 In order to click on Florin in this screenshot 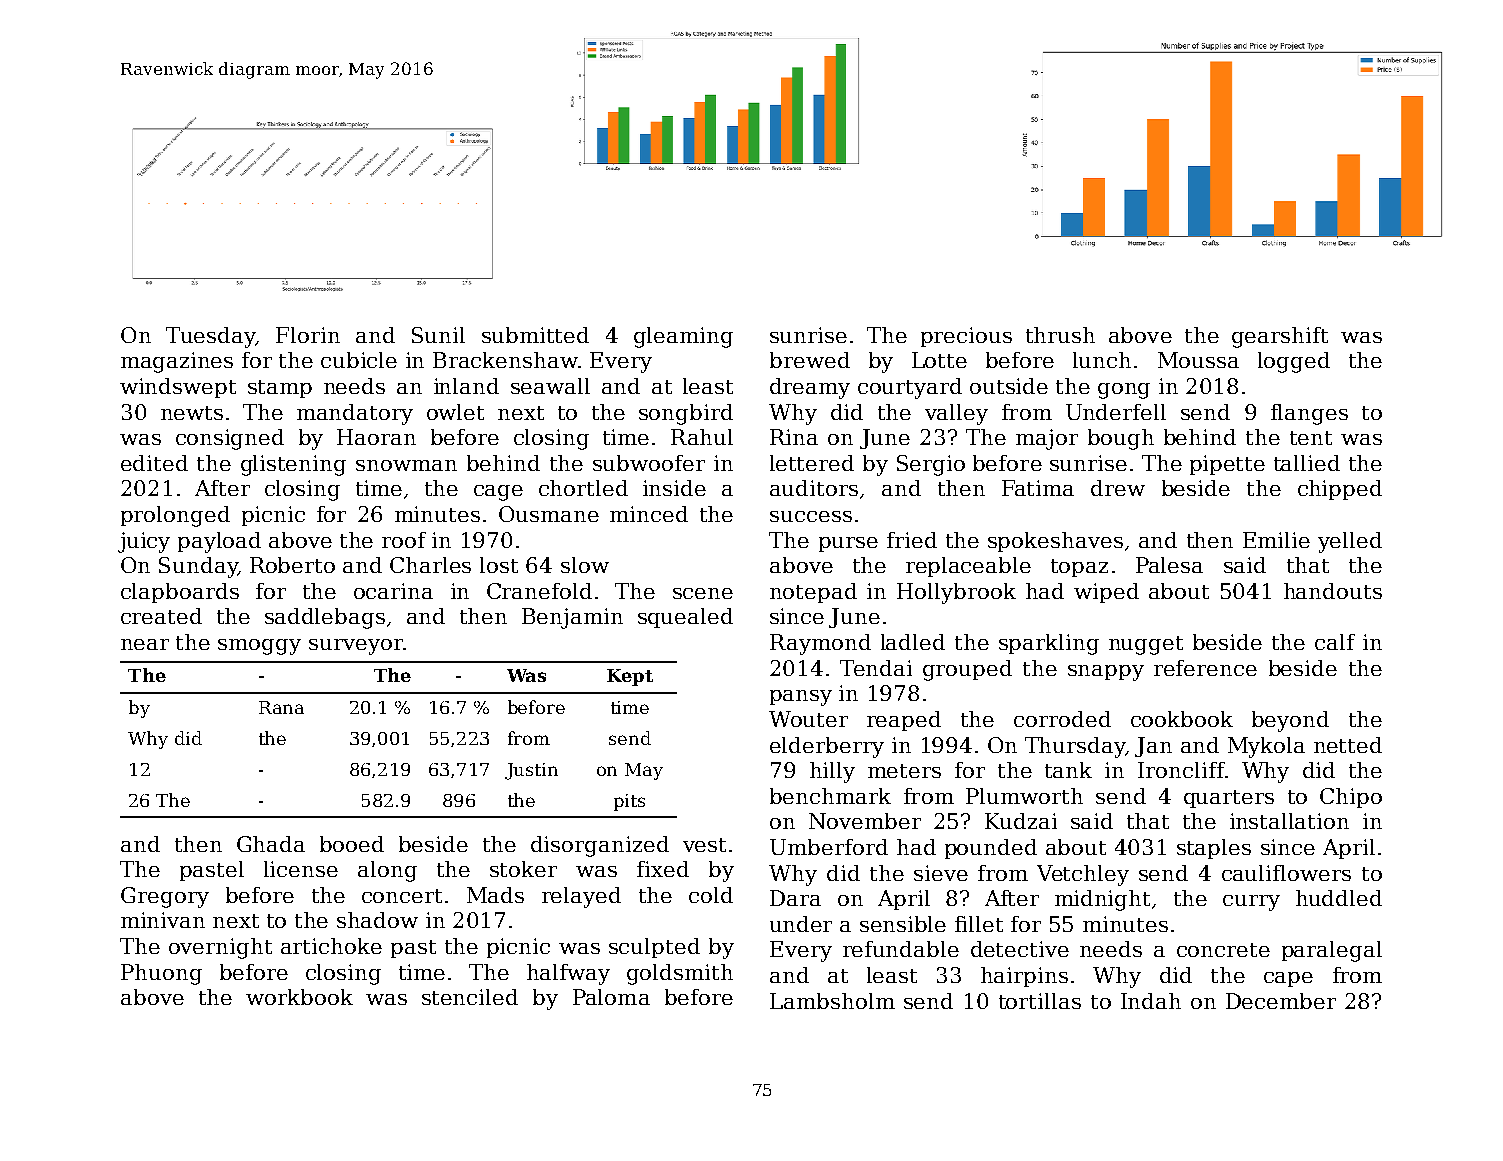, I will do `click(308, 335)`.
